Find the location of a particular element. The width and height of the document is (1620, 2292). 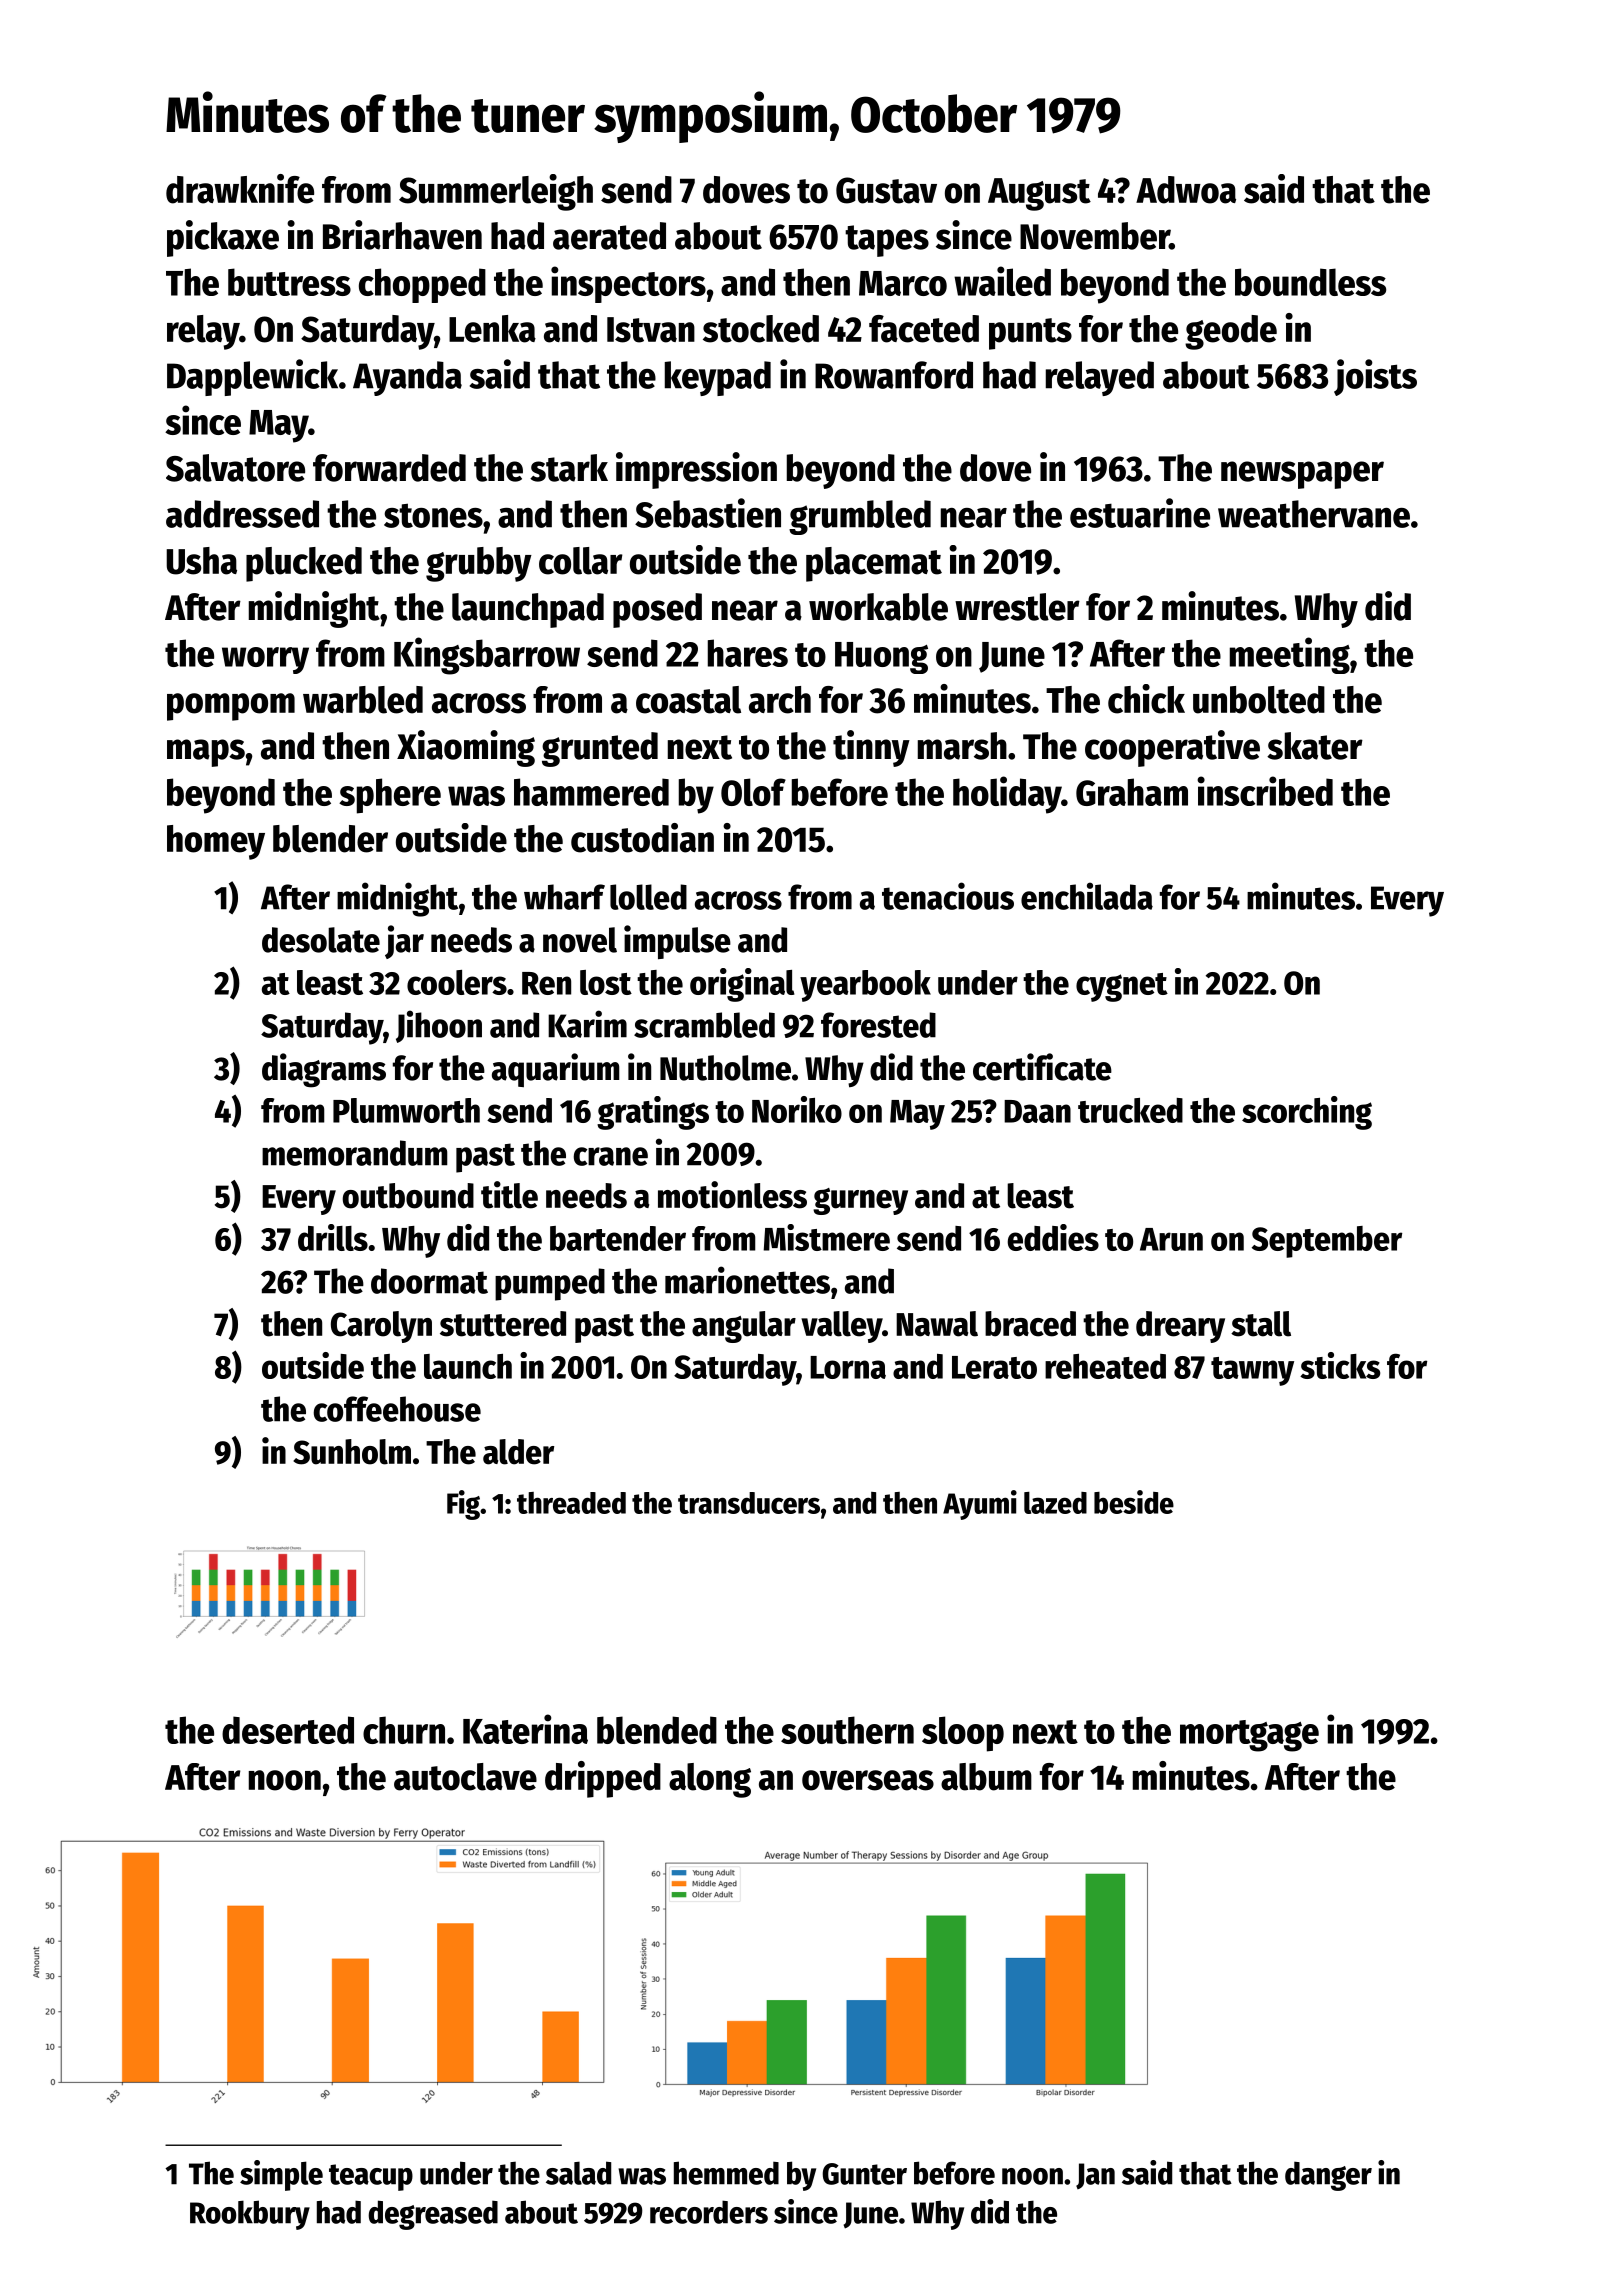

Rookbury is located at coordinates (250, 2215).
